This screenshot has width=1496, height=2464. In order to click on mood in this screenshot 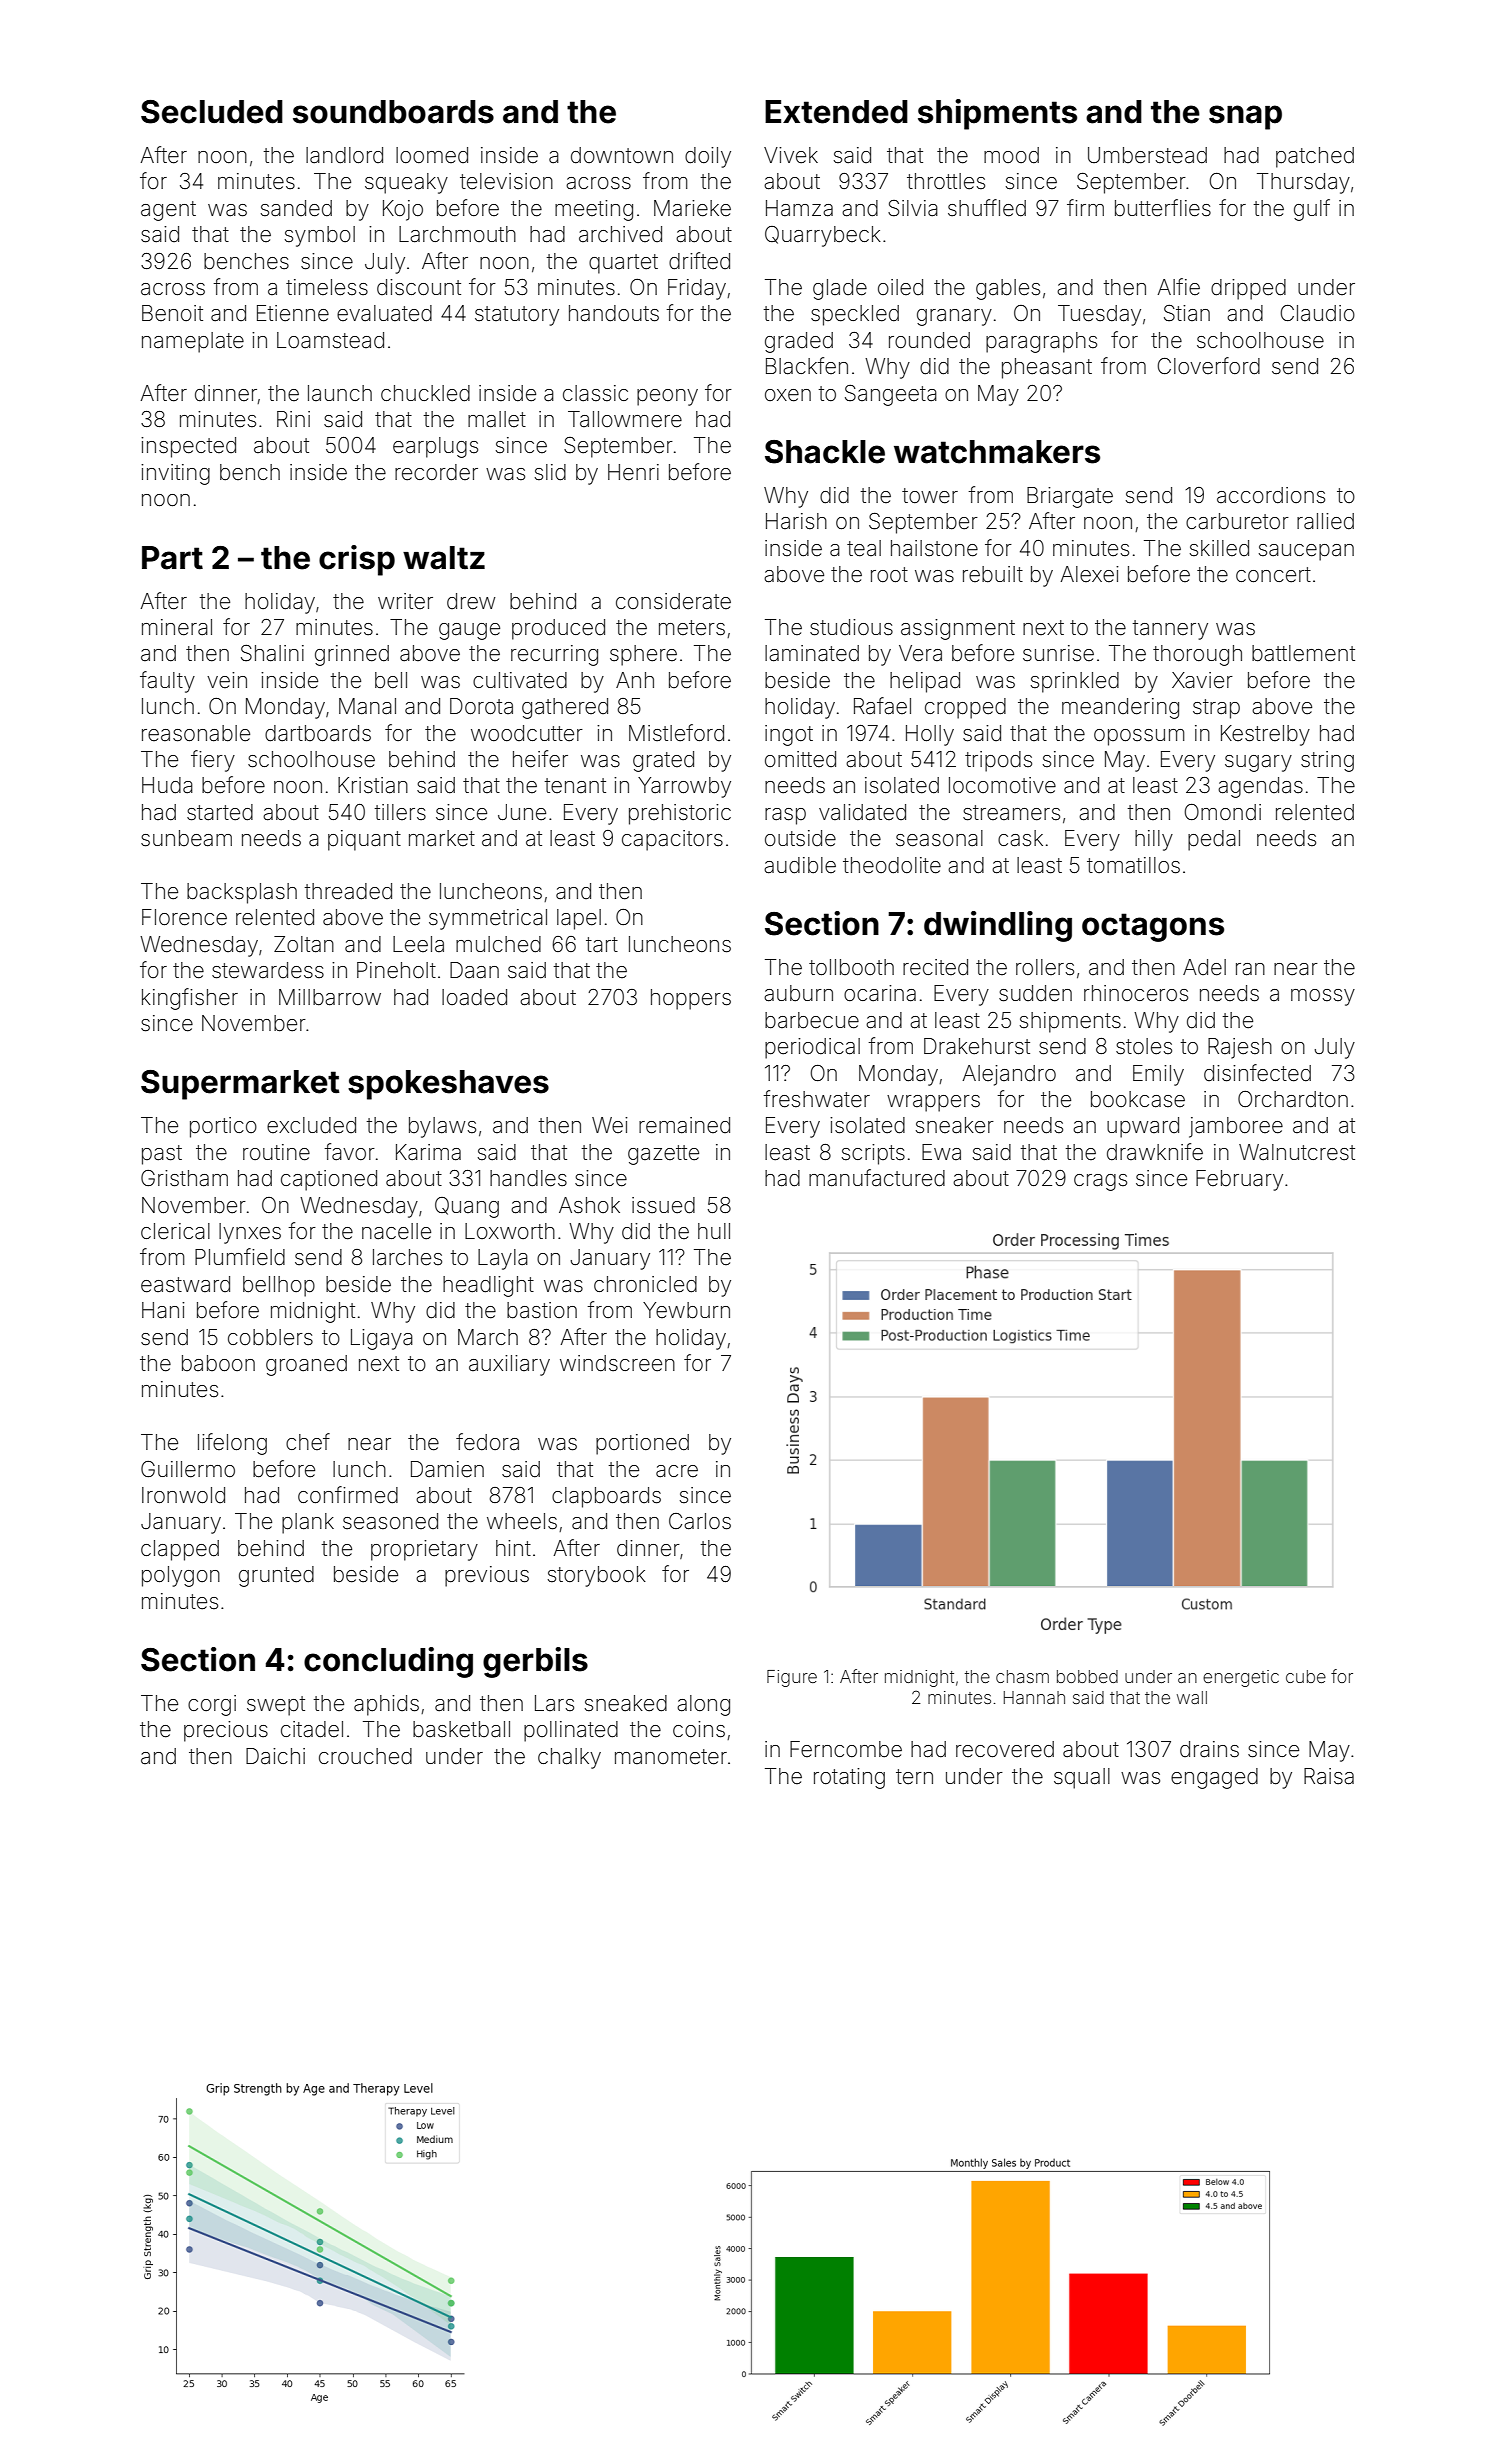, I will do `click(1011, 155)`.
